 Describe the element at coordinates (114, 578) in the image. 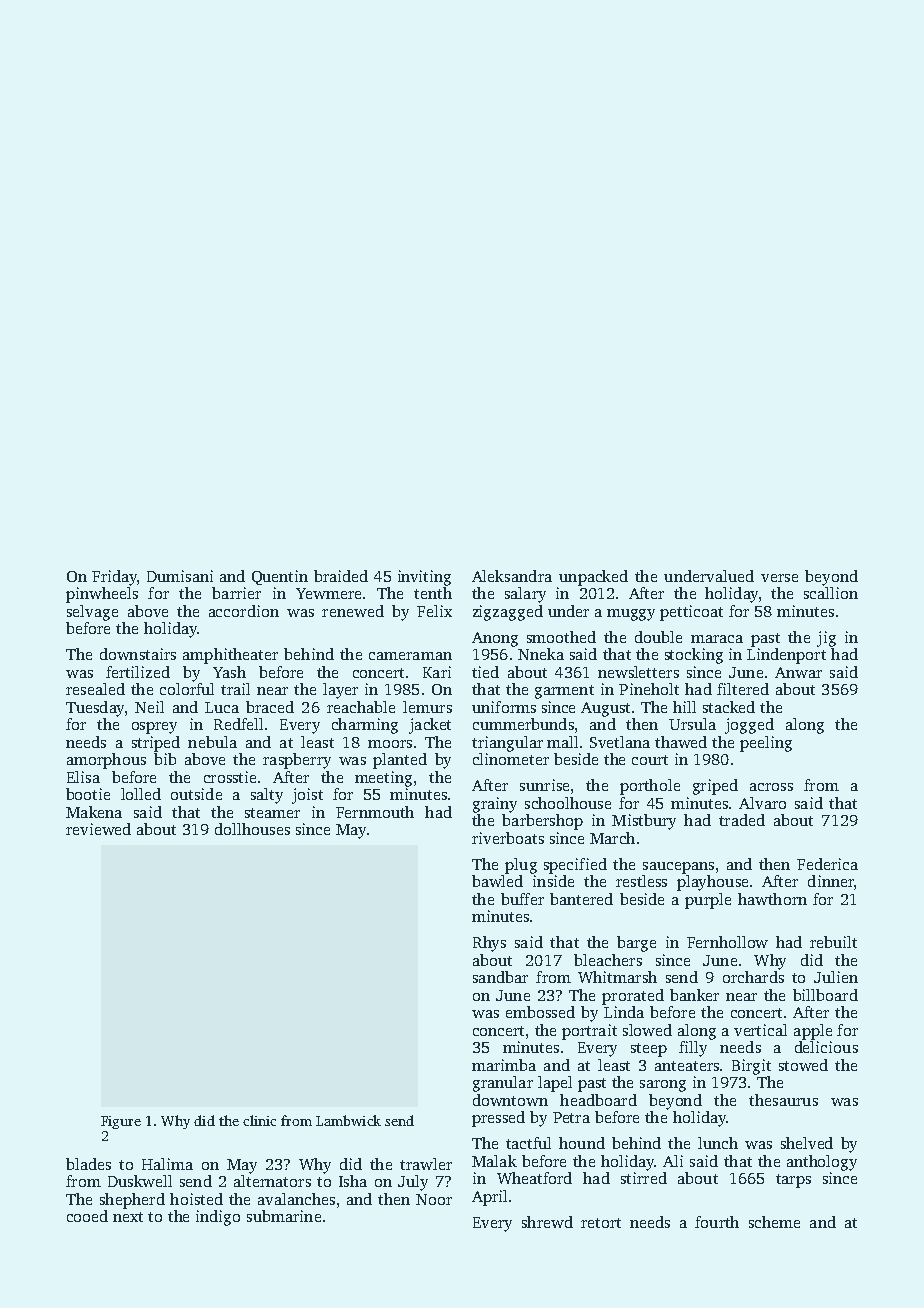

I see `Friday` at that location.
